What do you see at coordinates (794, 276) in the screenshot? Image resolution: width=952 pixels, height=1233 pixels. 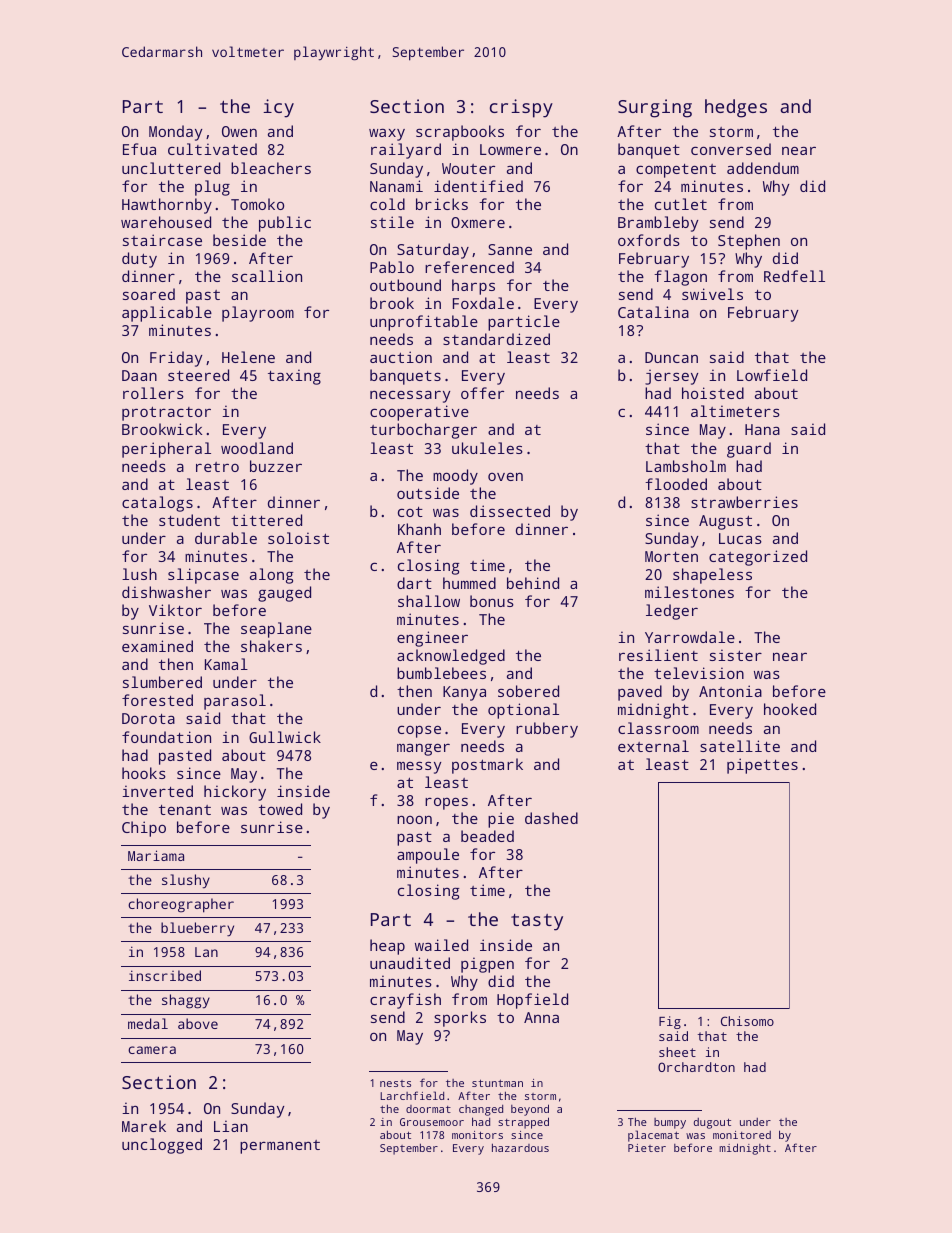 I see `Redfell` at bounding box center [794, 276].
